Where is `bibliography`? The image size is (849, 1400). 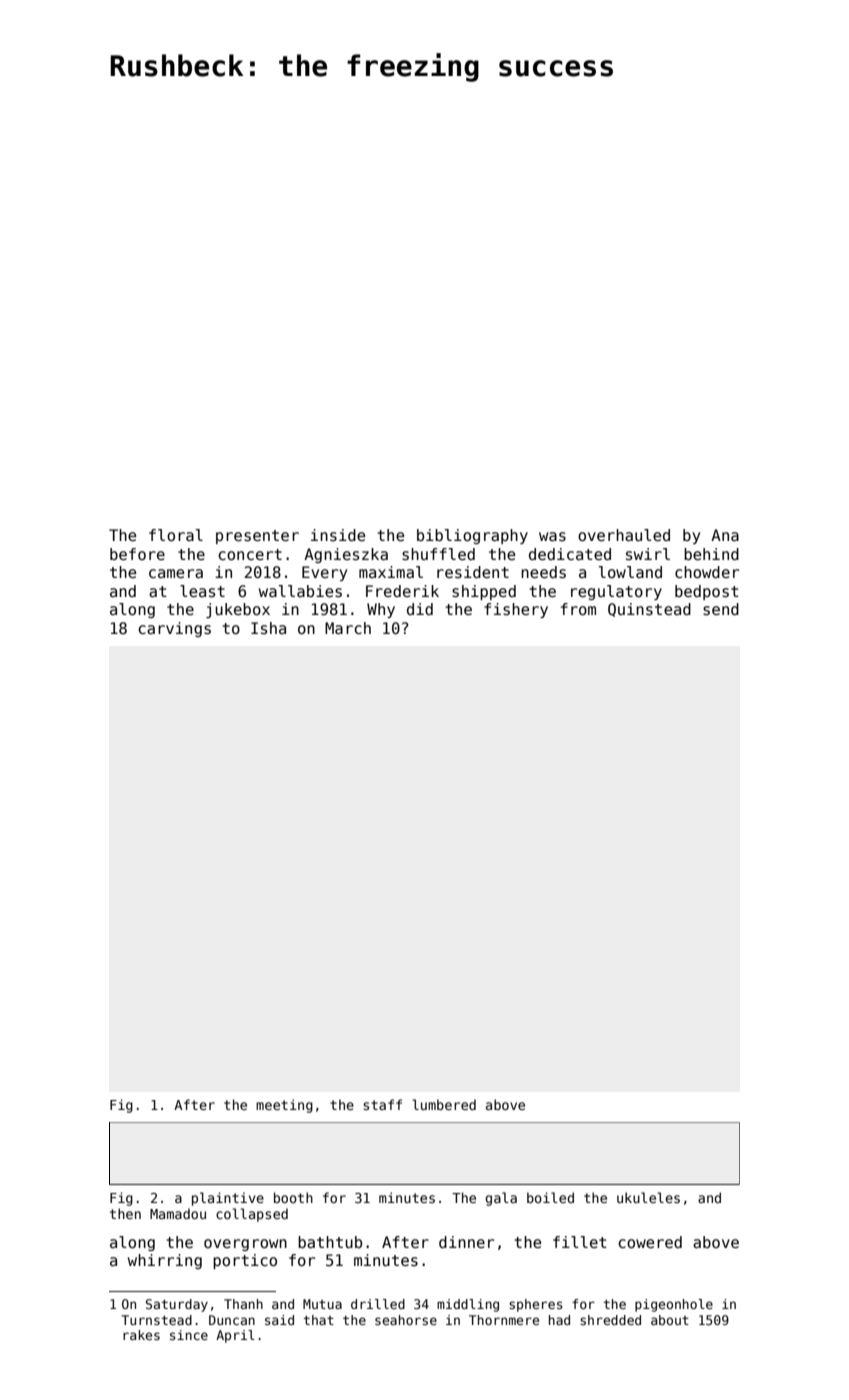
bibliography is located at coordinates (472, 536).
